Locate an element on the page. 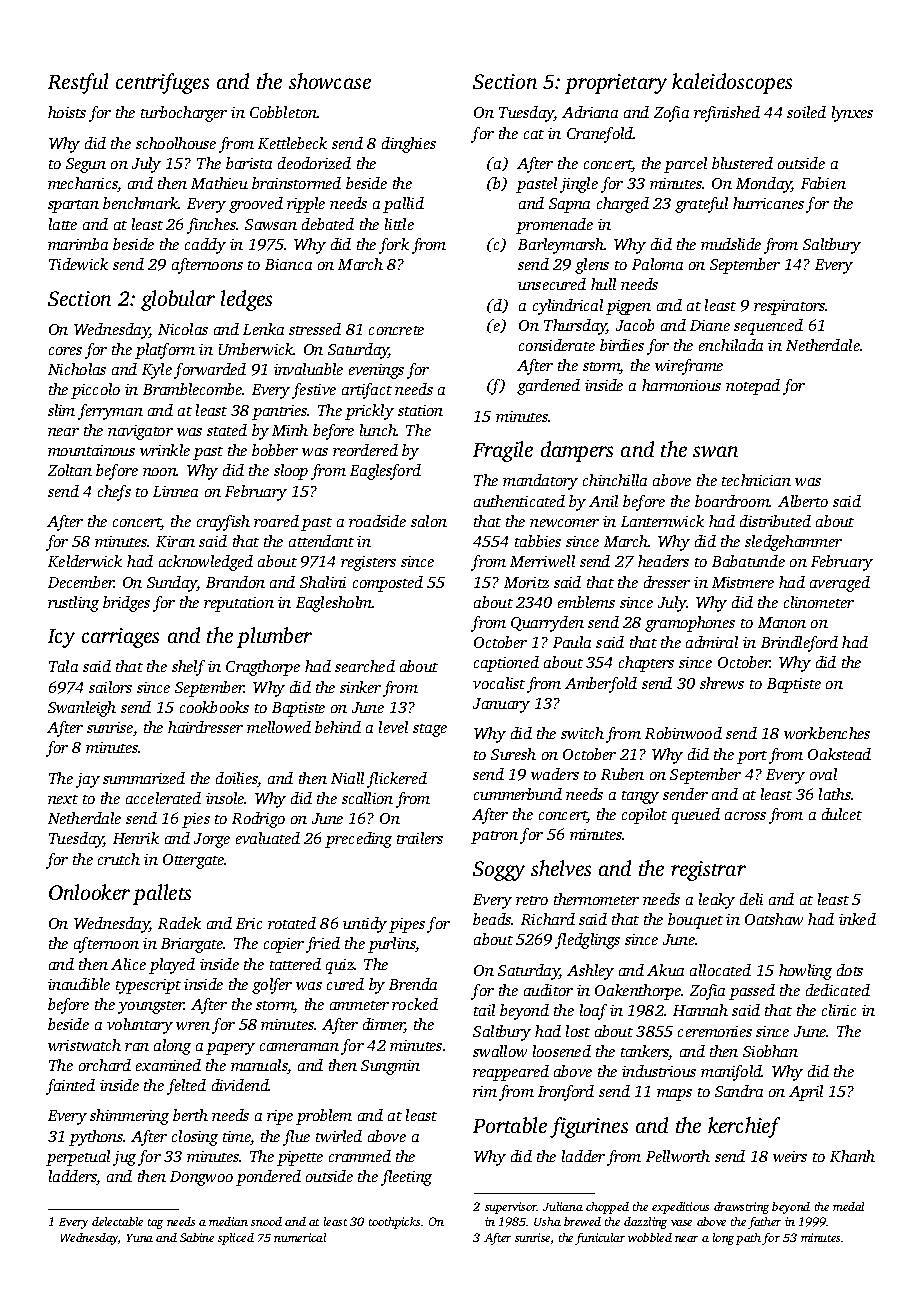 The width and height of the image is (924, 1308). showcase is located at coordinates (330, 81).
